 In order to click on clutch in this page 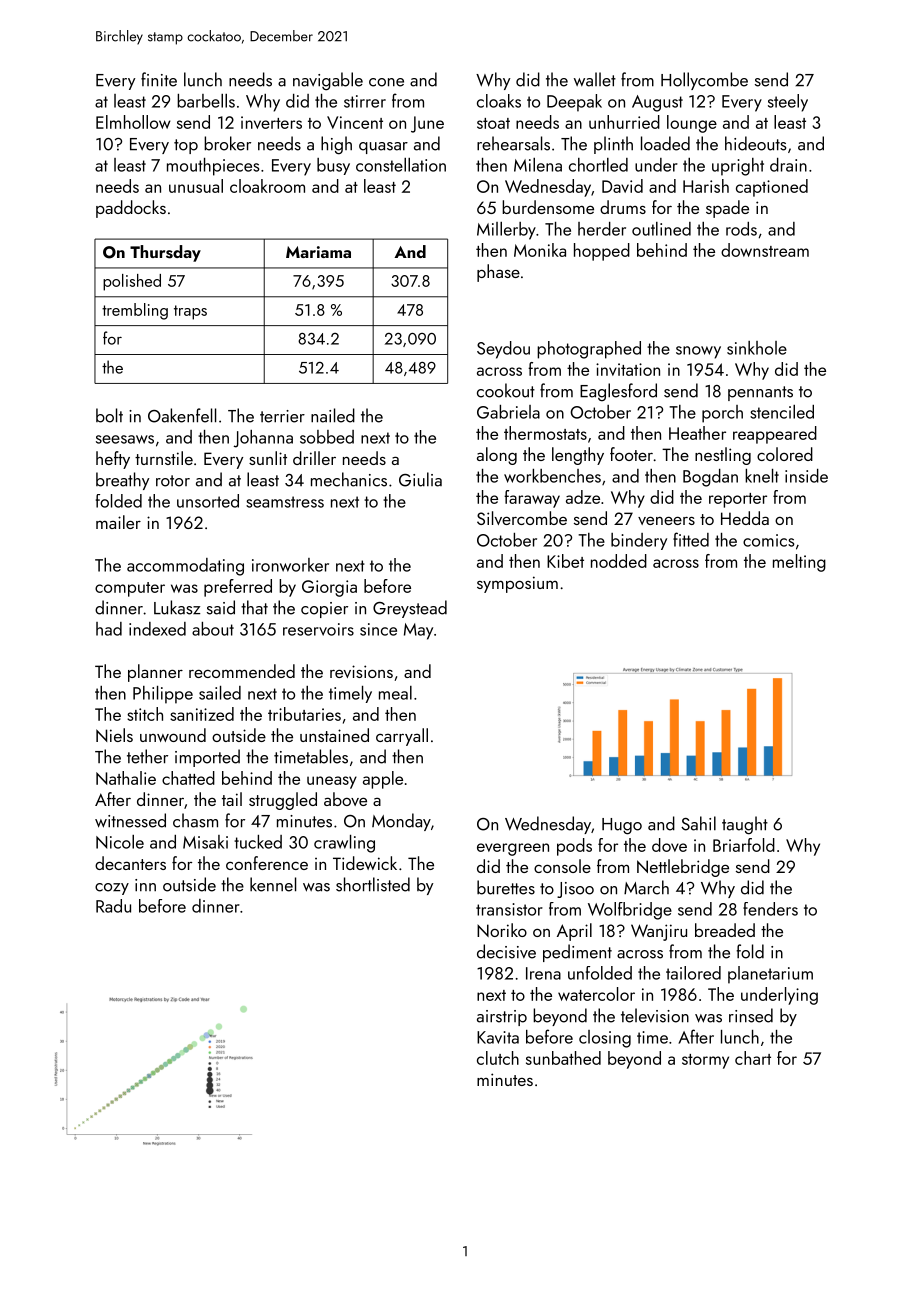, I will do `click(498, 1058)`.
